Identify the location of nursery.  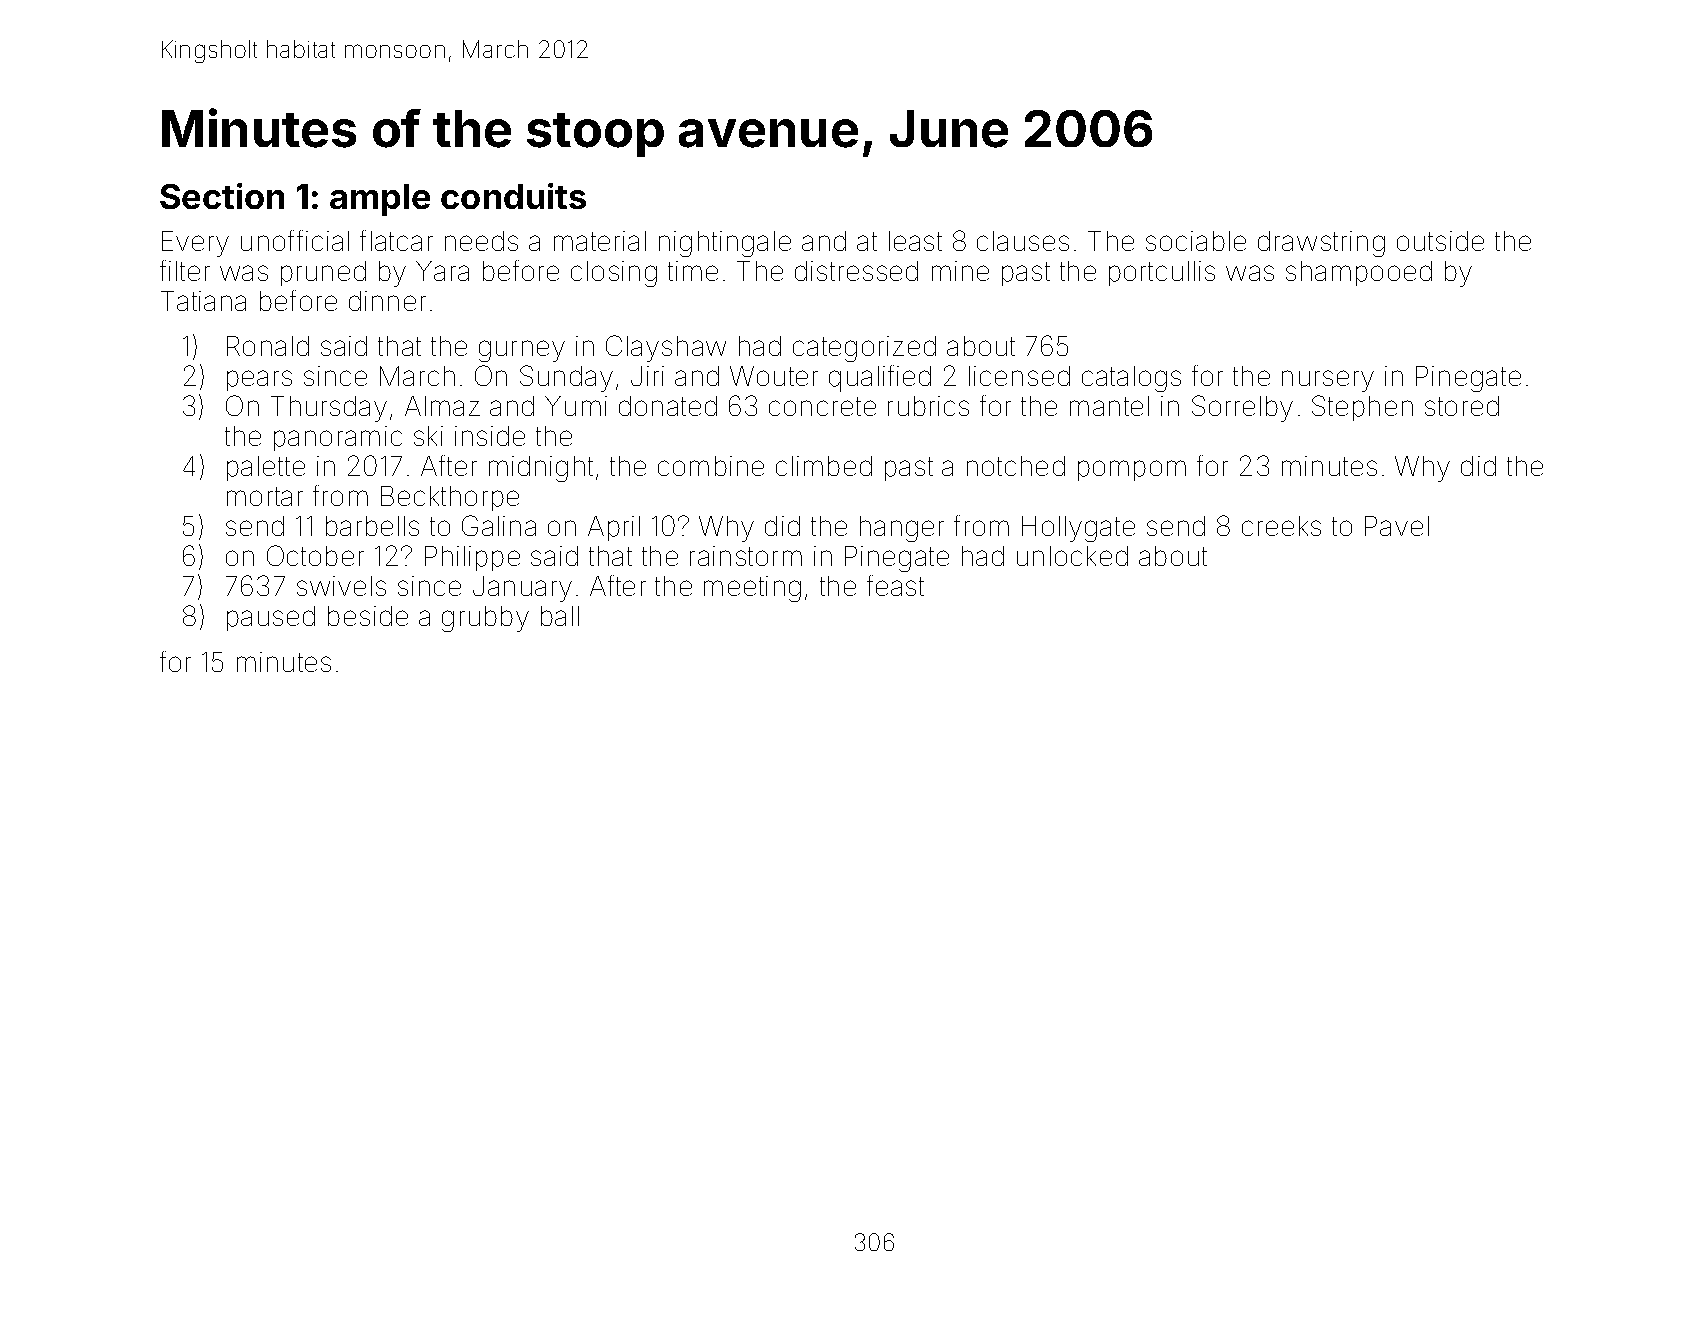
(1328, 381).
